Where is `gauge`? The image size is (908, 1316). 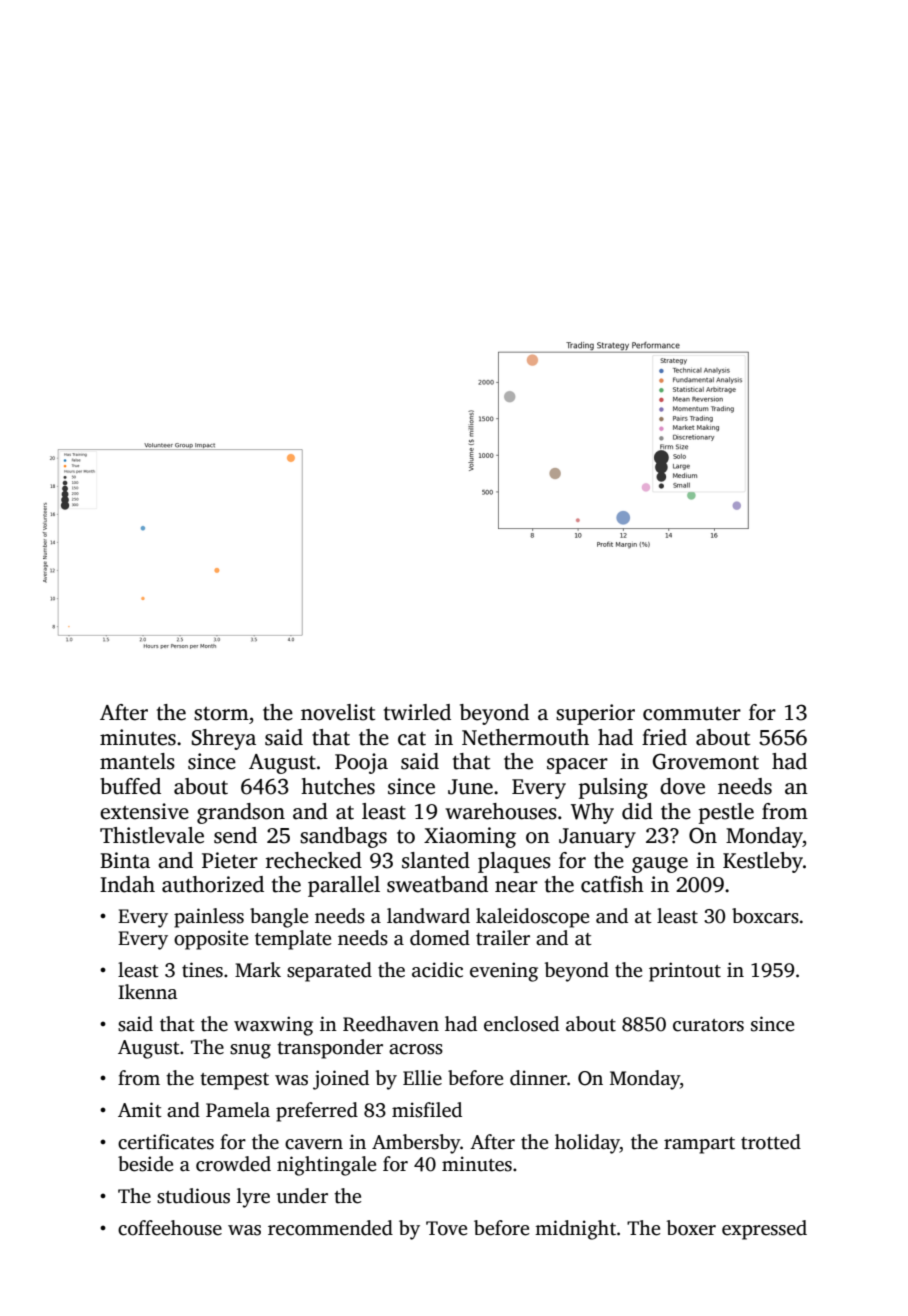
gauge is located at coordinates (660, 865).
